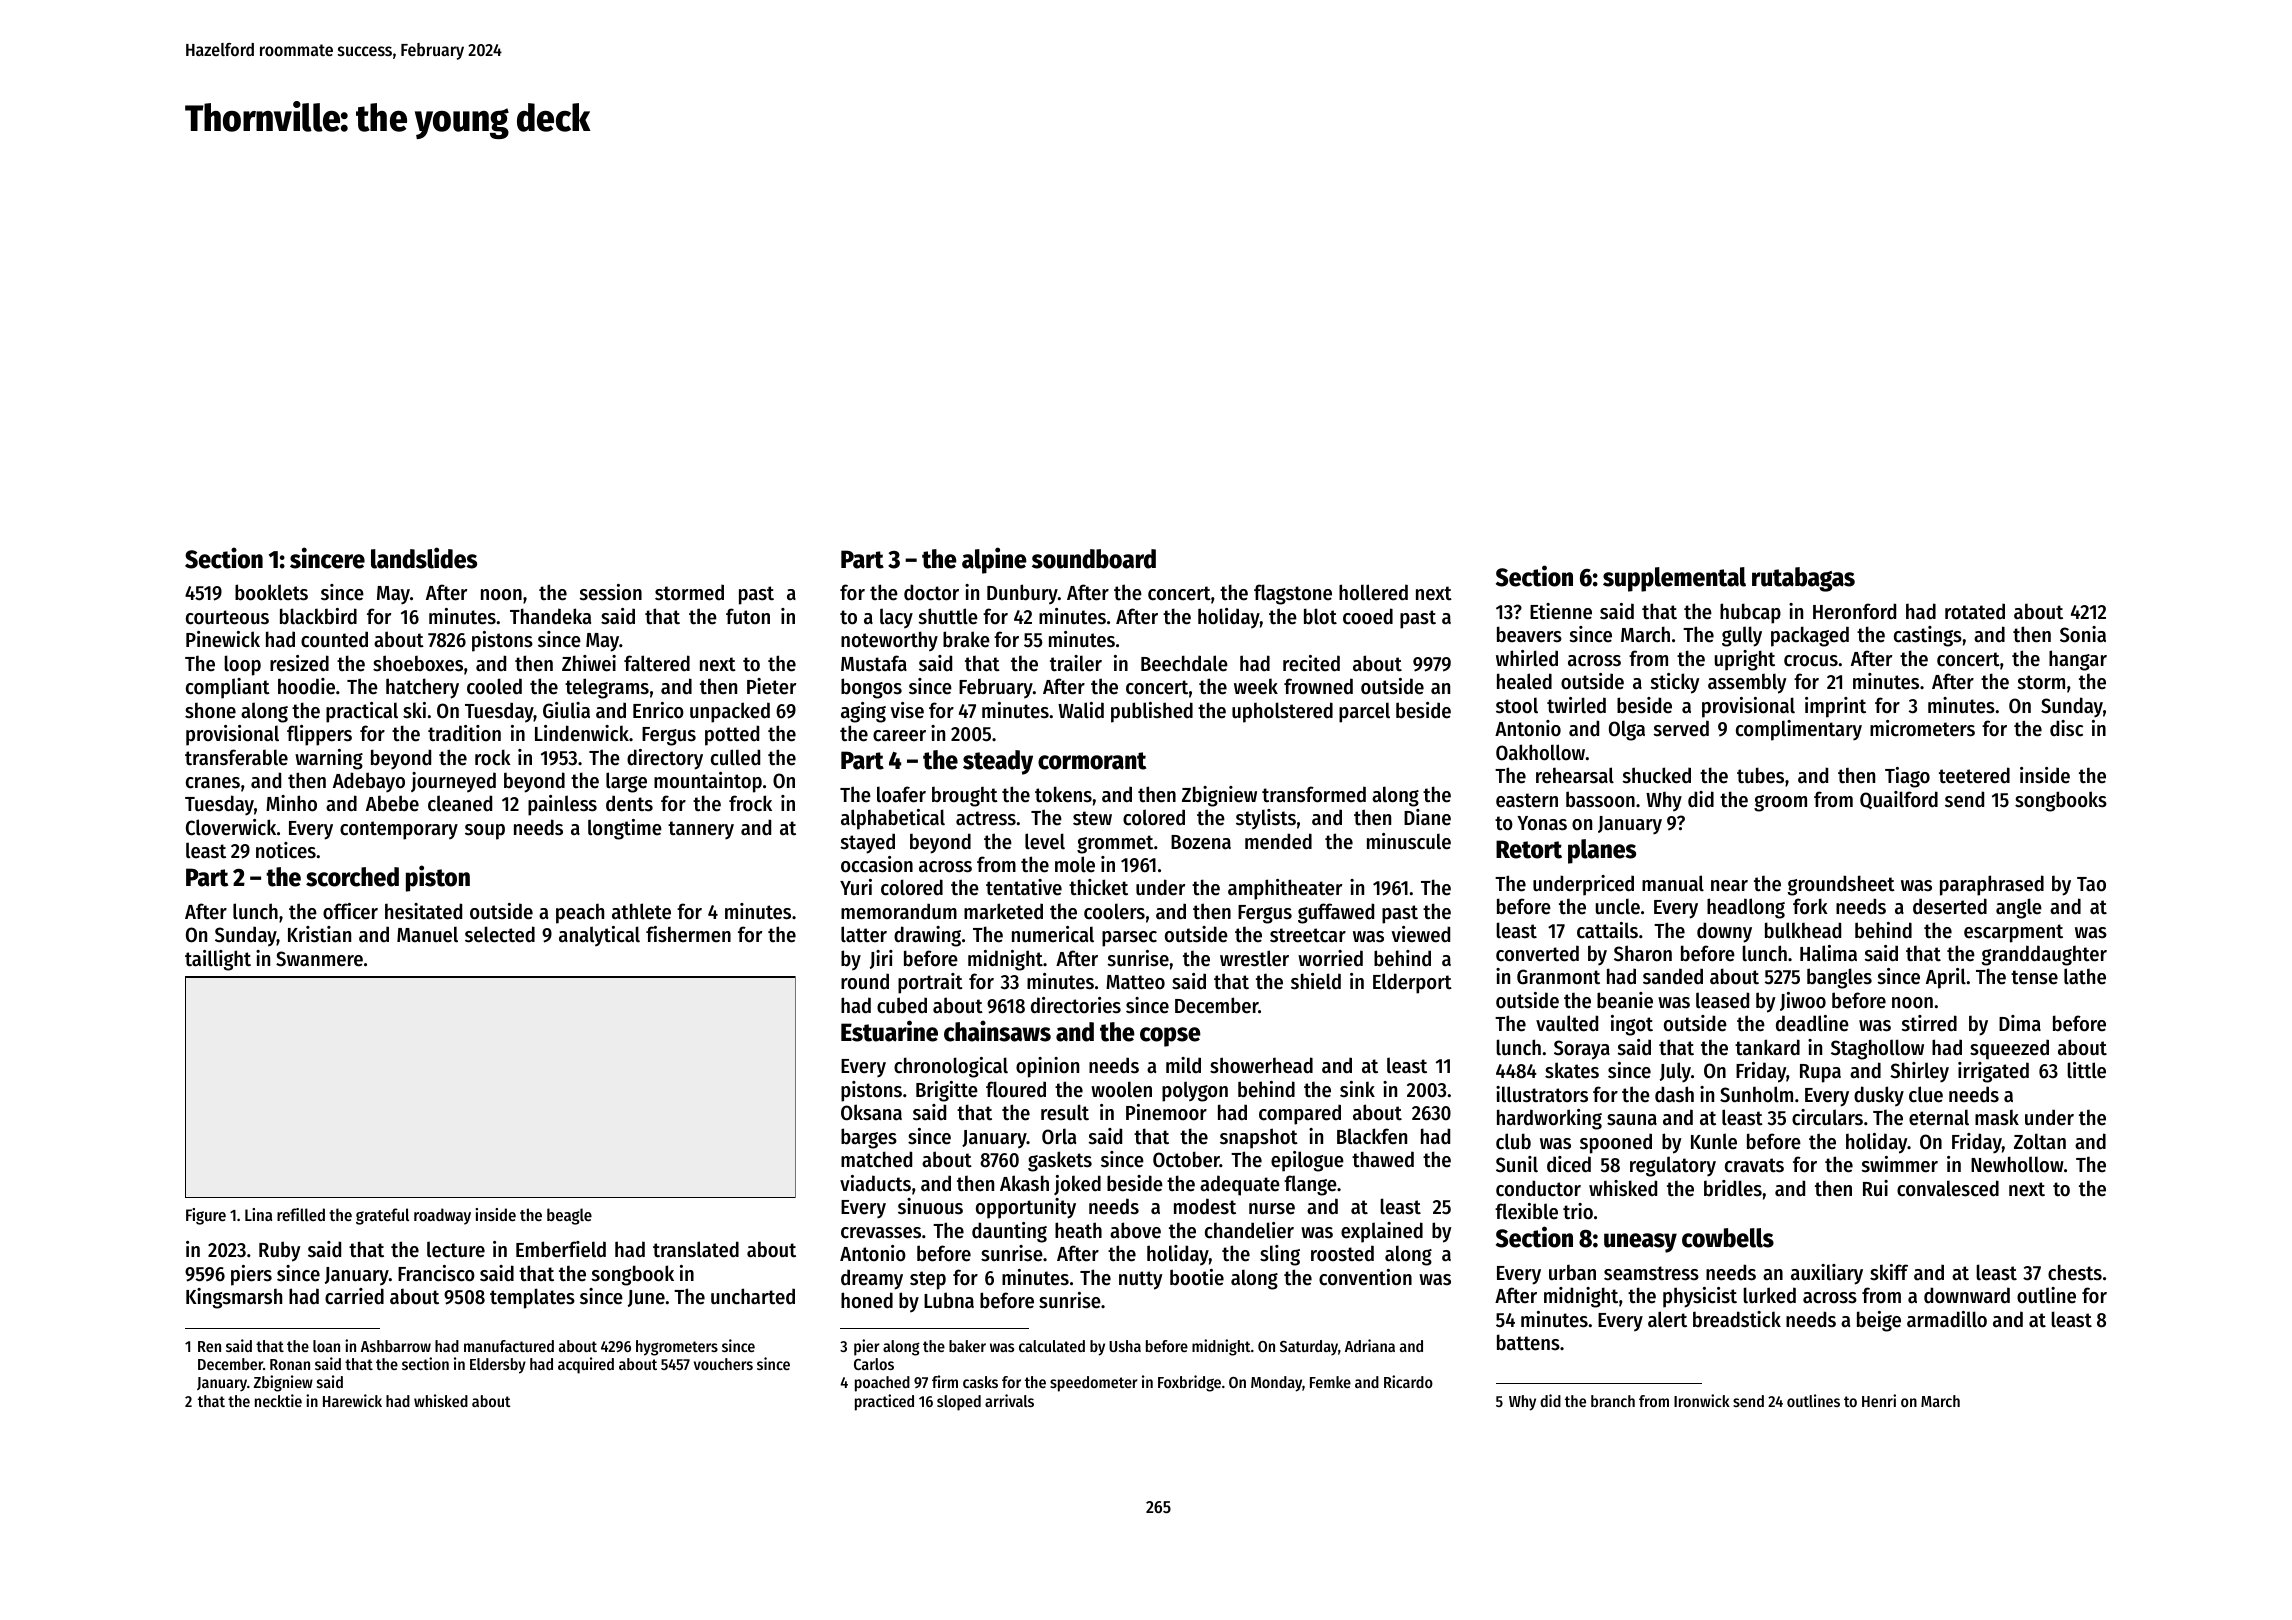 The image size is (2292, 1620). I want to click on Emberfield, so click(561, 1249).
